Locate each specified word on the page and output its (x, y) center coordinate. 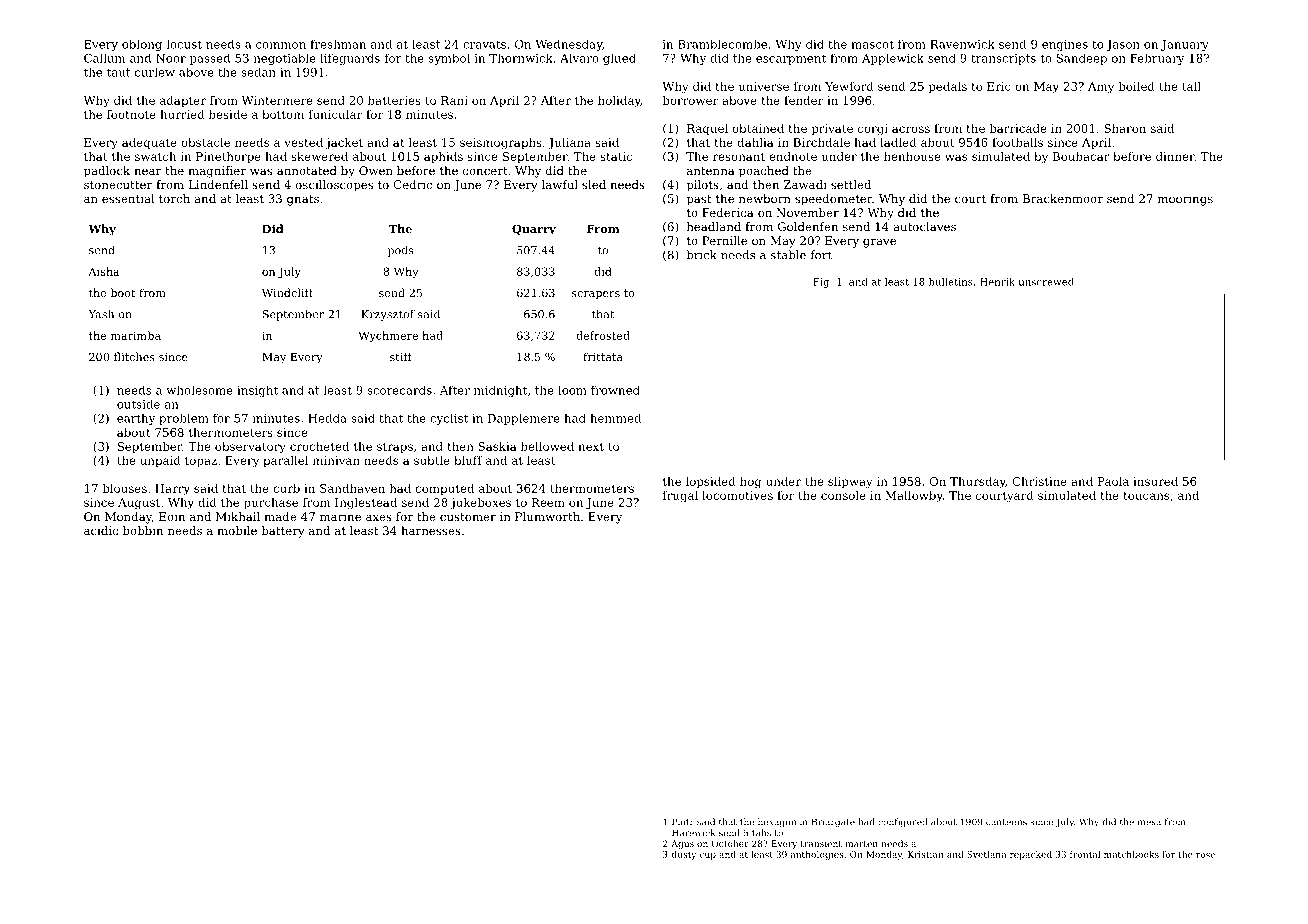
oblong (142, 45)
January (1185, 45)
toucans (1146, 496)
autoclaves (924, 226)
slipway (850, 483)
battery (283, 532)
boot (123, 292)
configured (902, 822)
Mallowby (914, 497)
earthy (136, 419)
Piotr (683, 822)
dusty (683, 855)
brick (702, 255)
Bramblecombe (722, 44)
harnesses (431, 530)
